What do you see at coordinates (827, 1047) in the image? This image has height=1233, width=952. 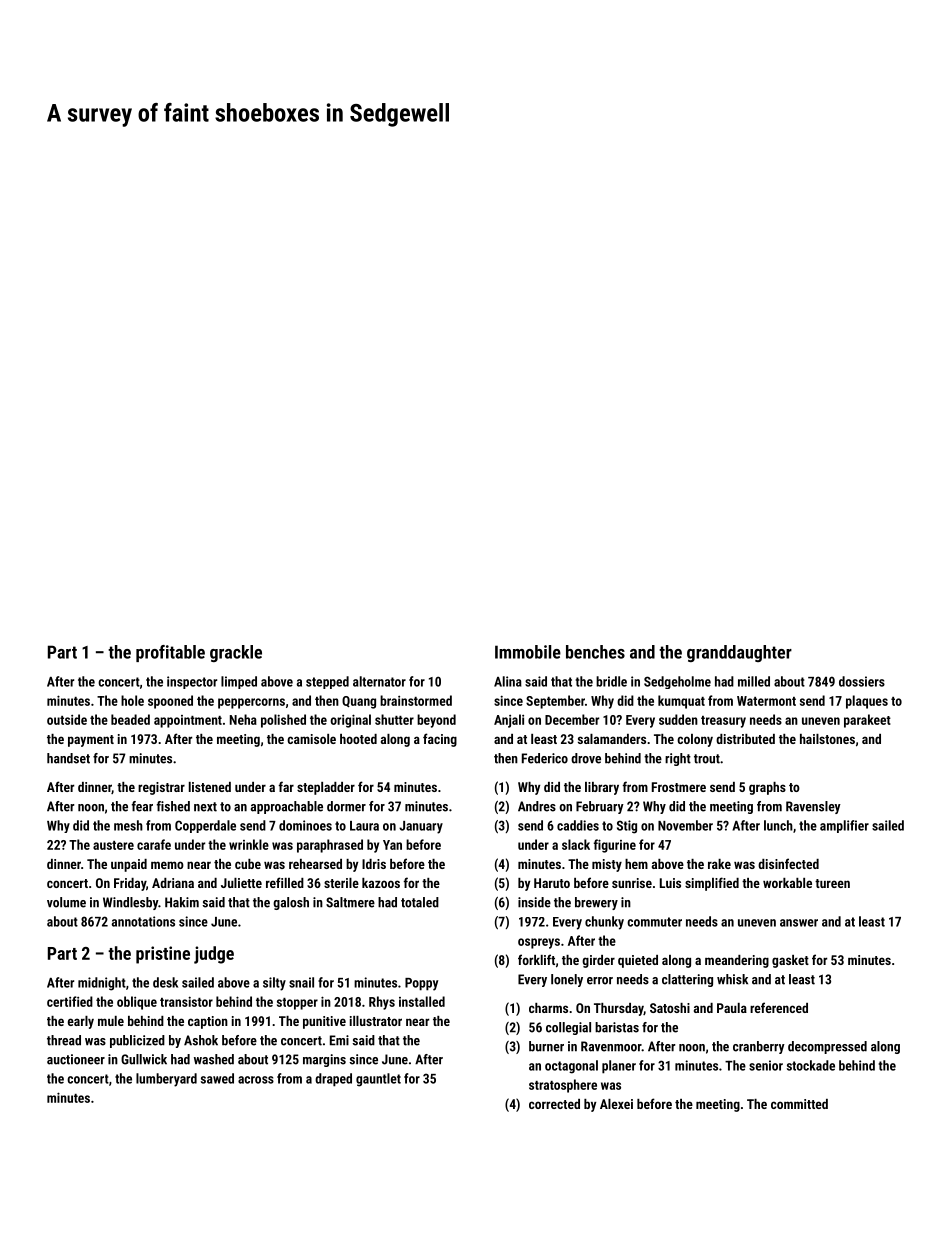 I see `decompressed` at bounding box center [827, 1047].
